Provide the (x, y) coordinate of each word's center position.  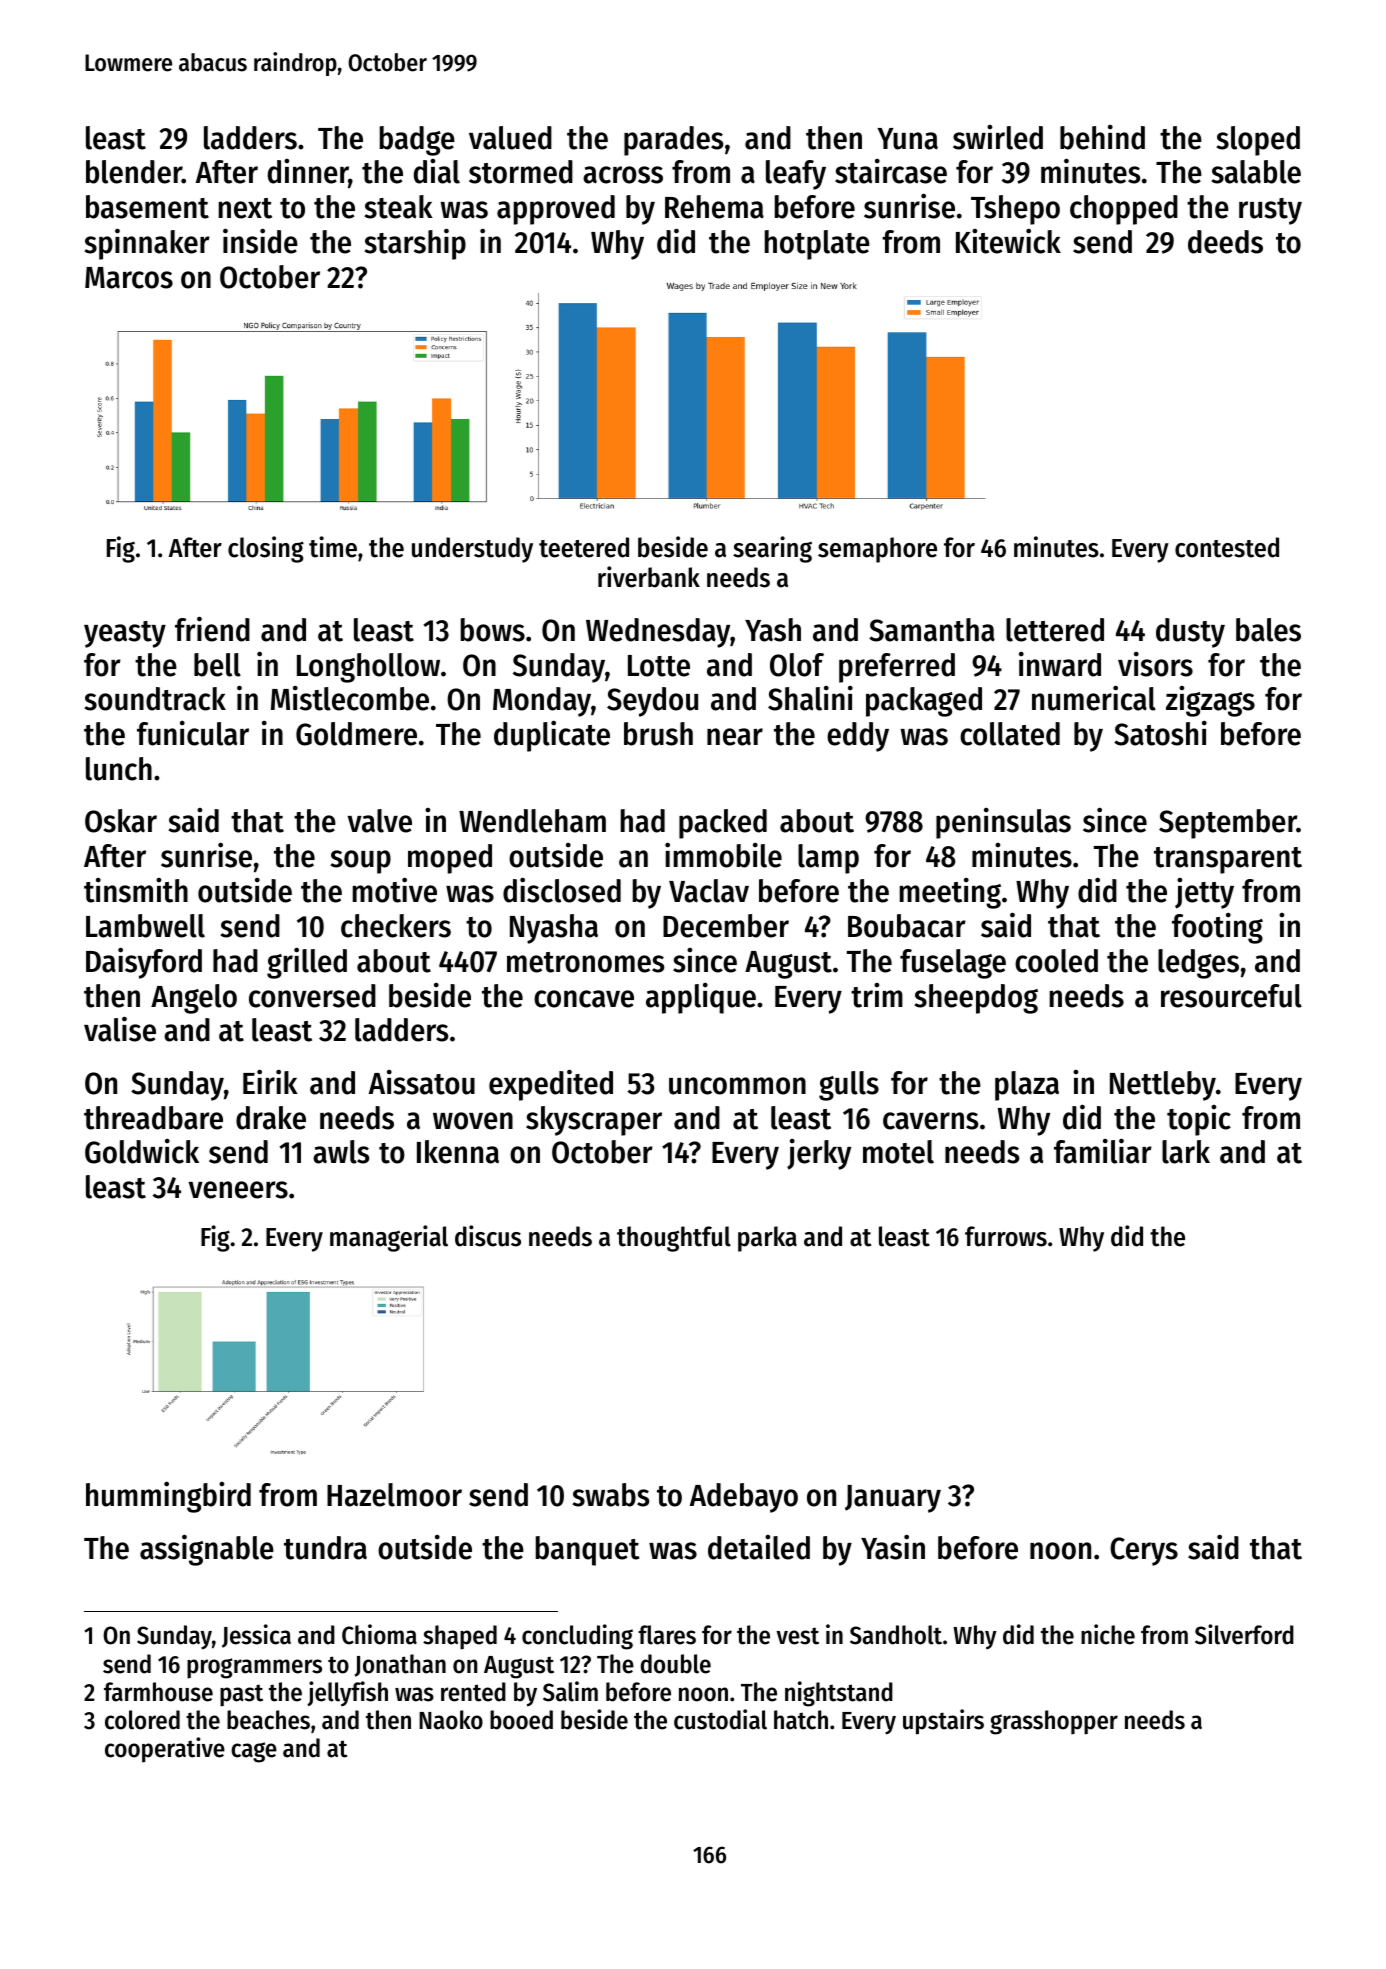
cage (254, 1752)
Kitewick (1008, 241)
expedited (551, 1085)
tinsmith (136, 890)
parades (673, 141)
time (333, 547)
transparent (1228, 860)
